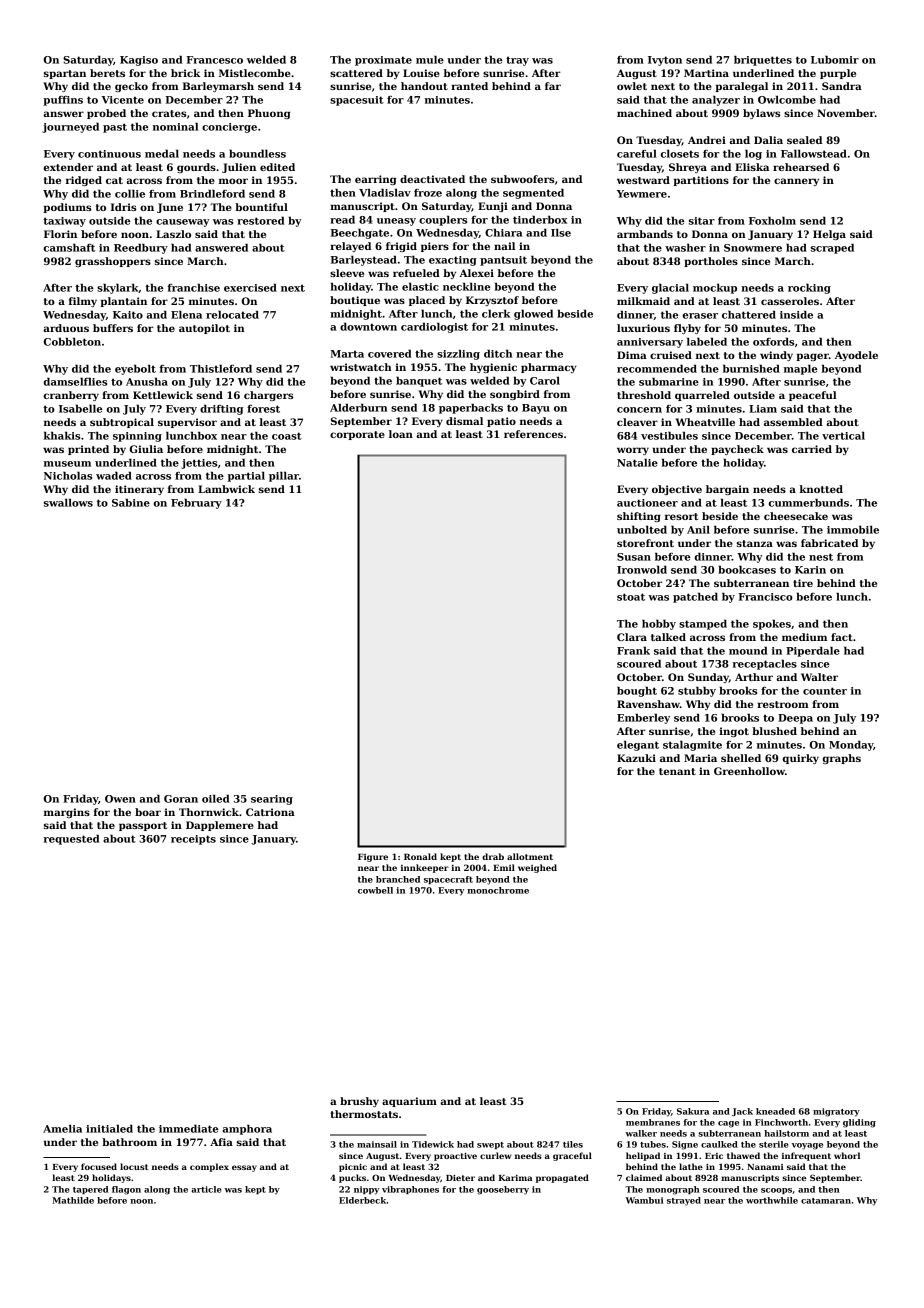 The width and height of the screenshot is (924, 1308). Describe the element at coordinates (503, 1190) in the screenshot. I see `gooseberry` at that location.
